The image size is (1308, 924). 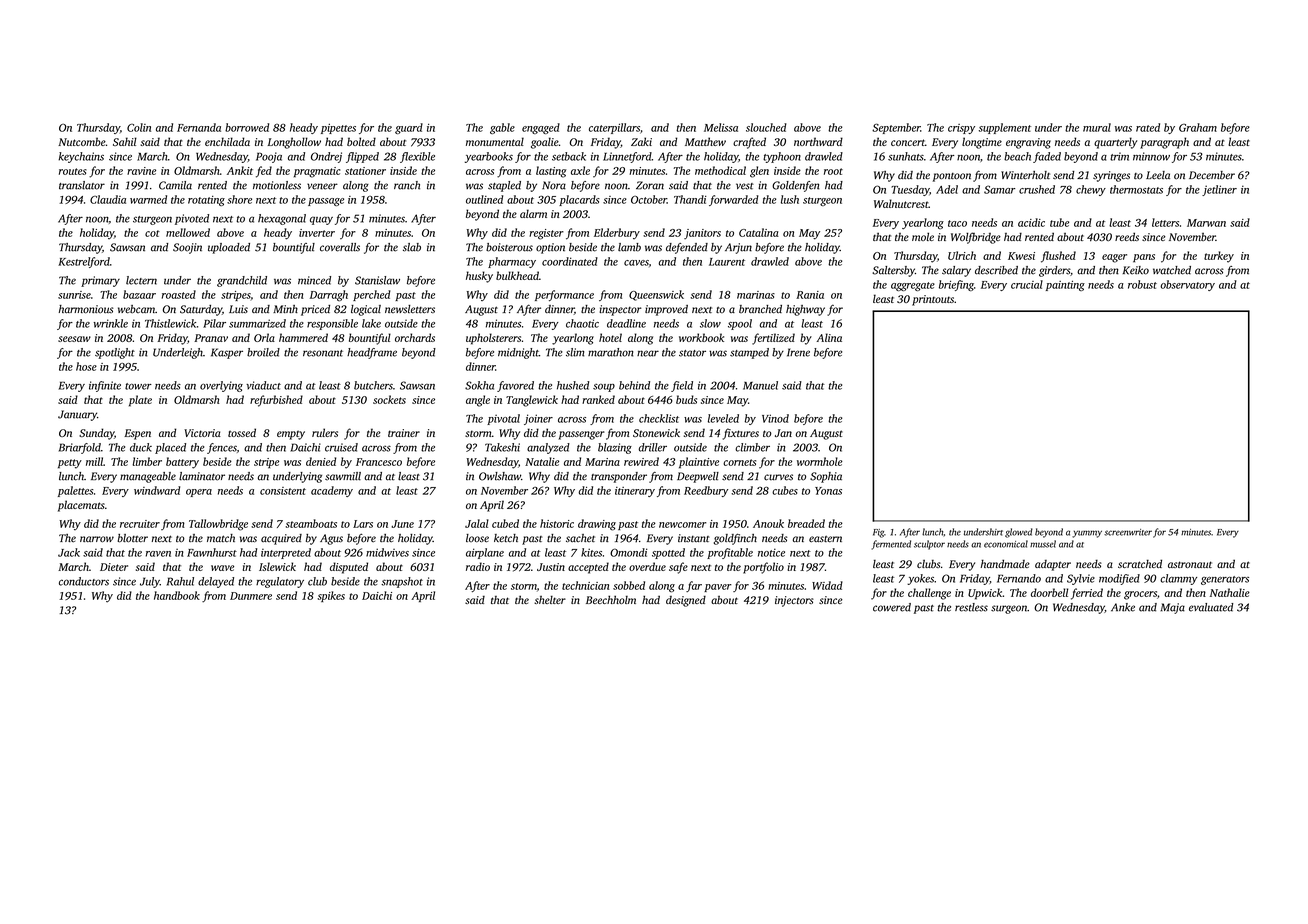 I want to click on handbook, so click(x=177, y=595).
